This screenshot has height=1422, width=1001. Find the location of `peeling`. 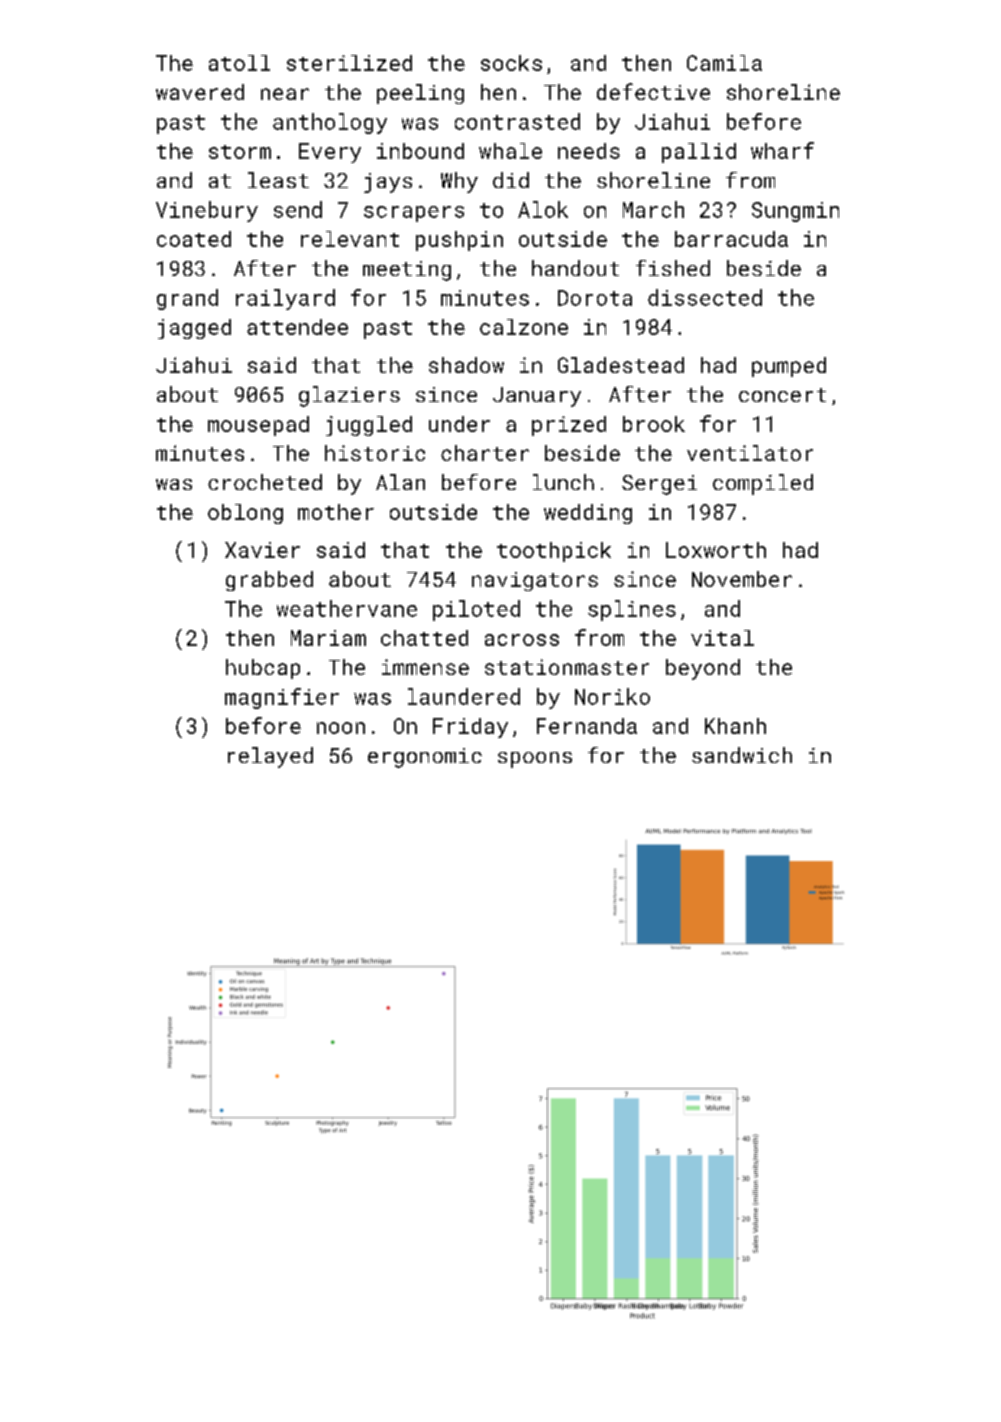

peeling is located at coordinates (420, 94).
